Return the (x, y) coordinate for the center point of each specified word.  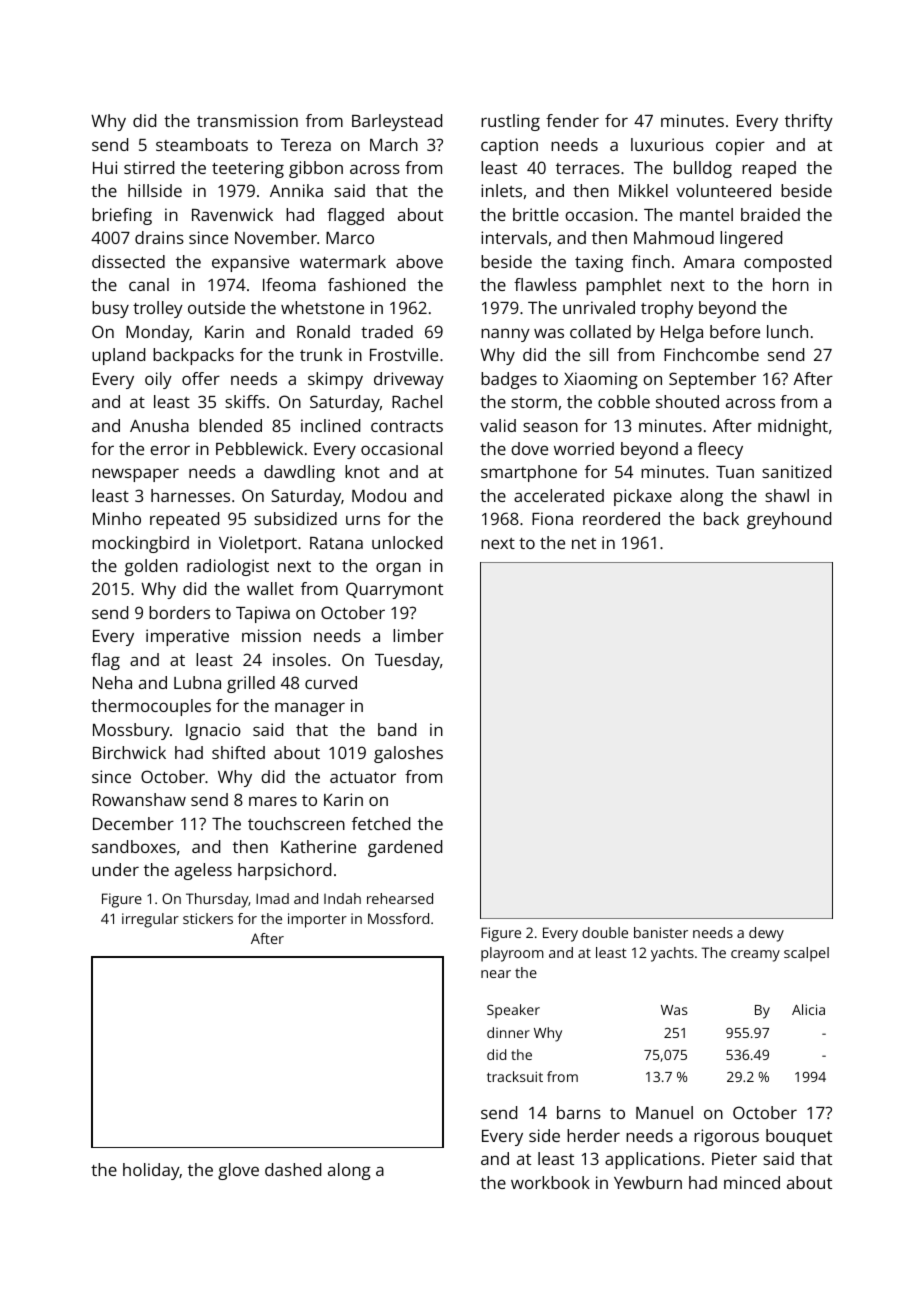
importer (317, 920)
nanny (505, 335)
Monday (158, 333)
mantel (706, 214)
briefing (122, 216)
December (133, 823)
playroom (512, 954)
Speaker (513, 1011)
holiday (151, 1171)
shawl (787, 495)
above (419, 261)
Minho (117, 518)
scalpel (806, 954)
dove (529, 448)
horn (791, 284)
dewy (766, 934)
